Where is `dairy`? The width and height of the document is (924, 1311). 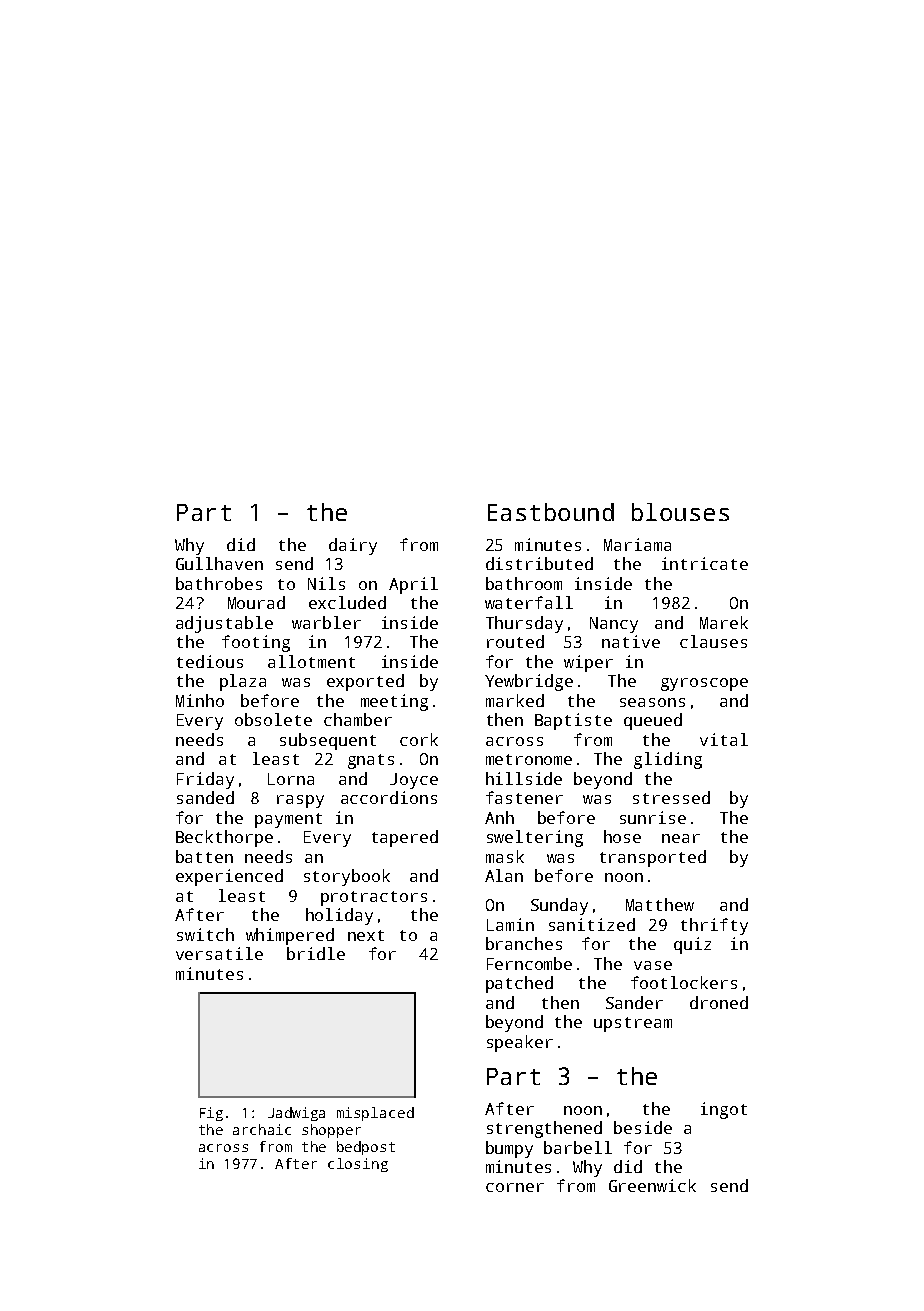
dairy is located at coordinates (353, 546).
